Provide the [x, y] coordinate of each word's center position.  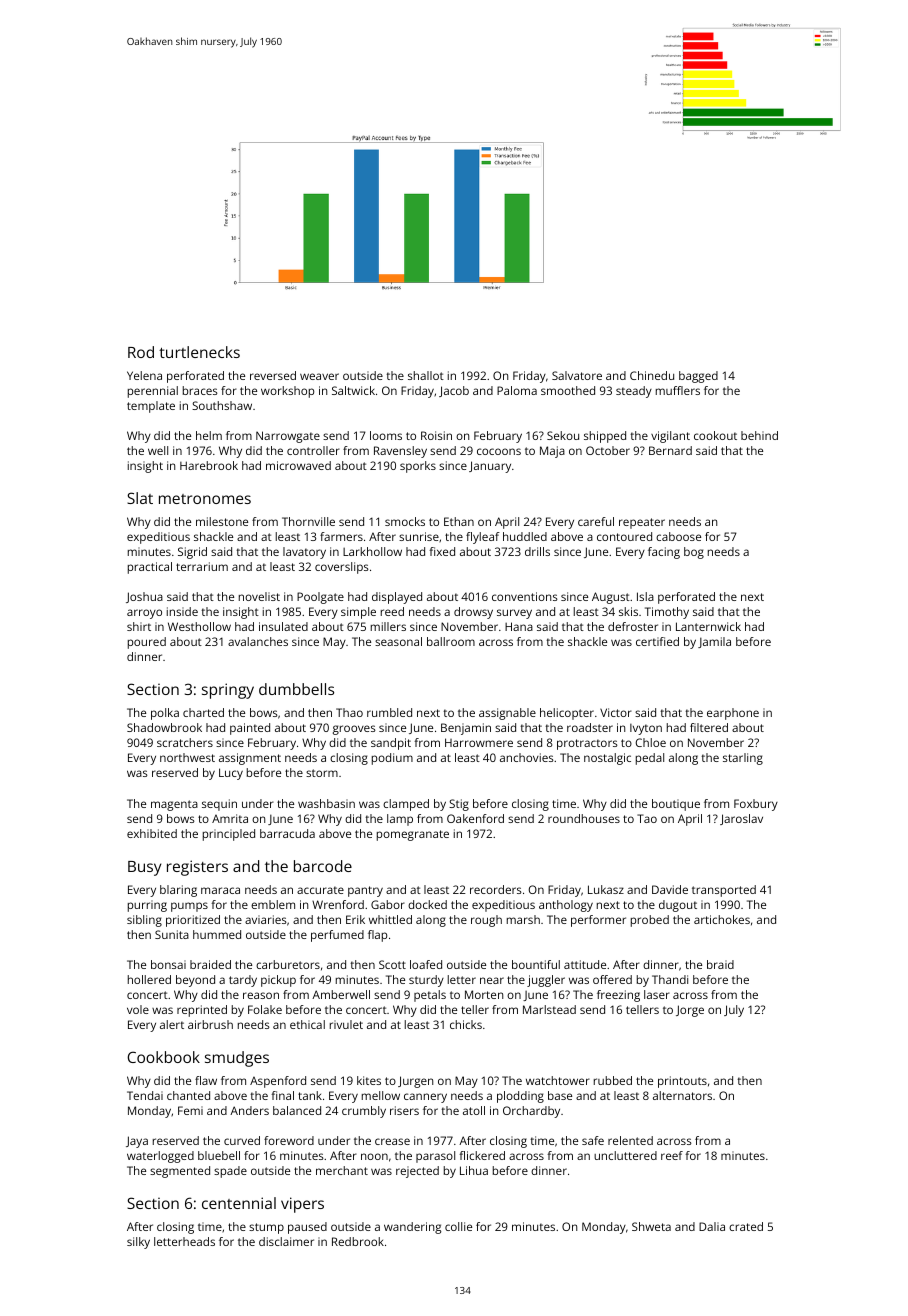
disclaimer [286, 1241]
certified [657, 641]
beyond [195, 981]
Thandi [670, 979]
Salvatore [577, 375]
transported [724, 891]
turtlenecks [199, 352]
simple [358, 613]
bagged [698, 377]
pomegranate [413, 835]
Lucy [231, 774]
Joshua [144, 597]
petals [430, 996]
